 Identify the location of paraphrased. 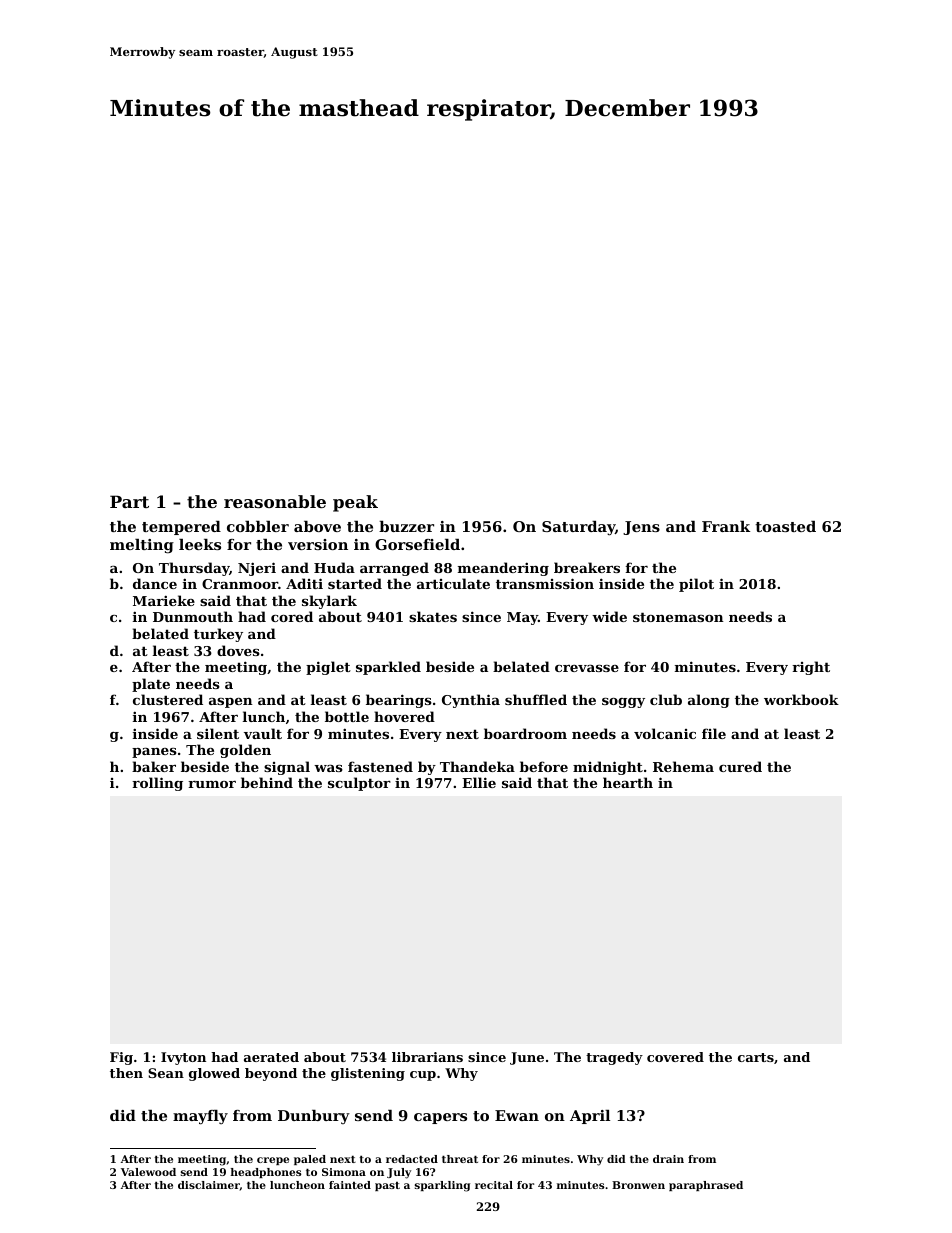
(706, 1186).
